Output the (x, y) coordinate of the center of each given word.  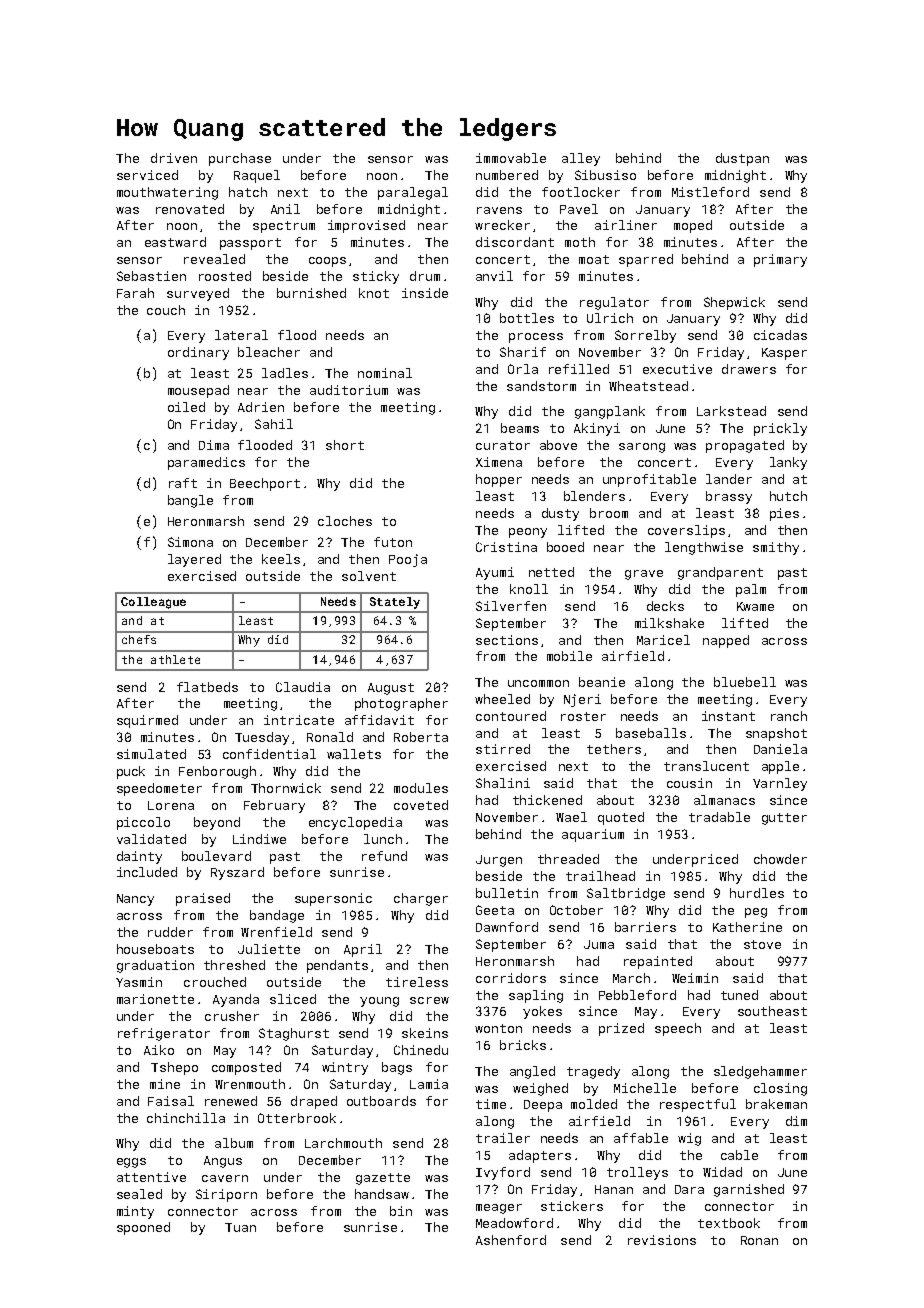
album (234, 1143)
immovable (511, 158)
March (631, 978)
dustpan (742, 159)
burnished (311, 293)
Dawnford (507, 927)
